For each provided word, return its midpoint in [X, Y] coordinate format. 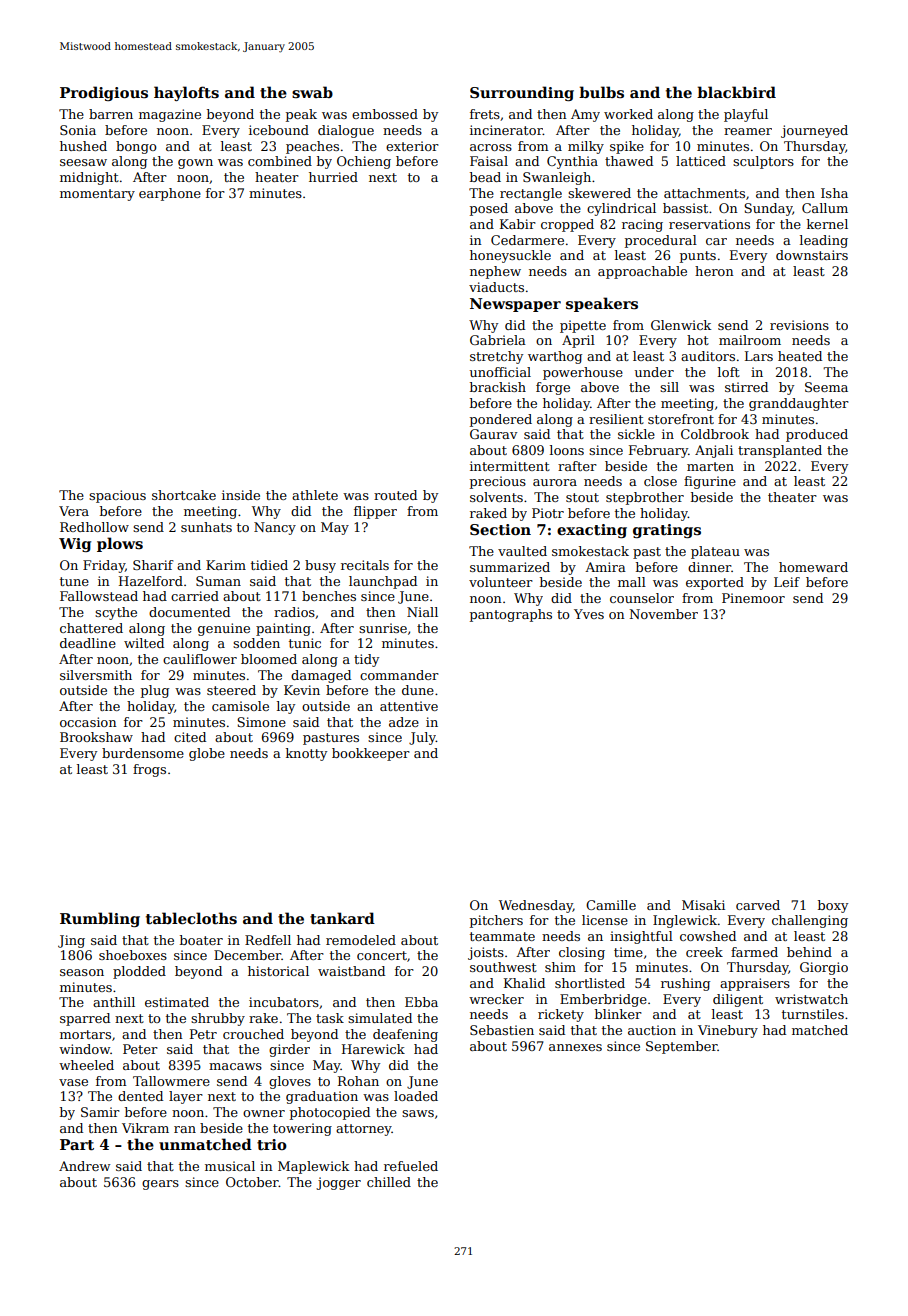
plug [155, 691]
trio [272, 1144]
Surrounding [522, 93]
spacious [117, 496]
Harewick [373, 1049]
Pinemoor [753, 598]
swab [312, 92]
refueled [411, 1166]
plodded [139, 972]
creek [704, 952]
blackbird [736, 92]
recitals [365, 565]
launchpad [383, 582]
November [664, 614]
